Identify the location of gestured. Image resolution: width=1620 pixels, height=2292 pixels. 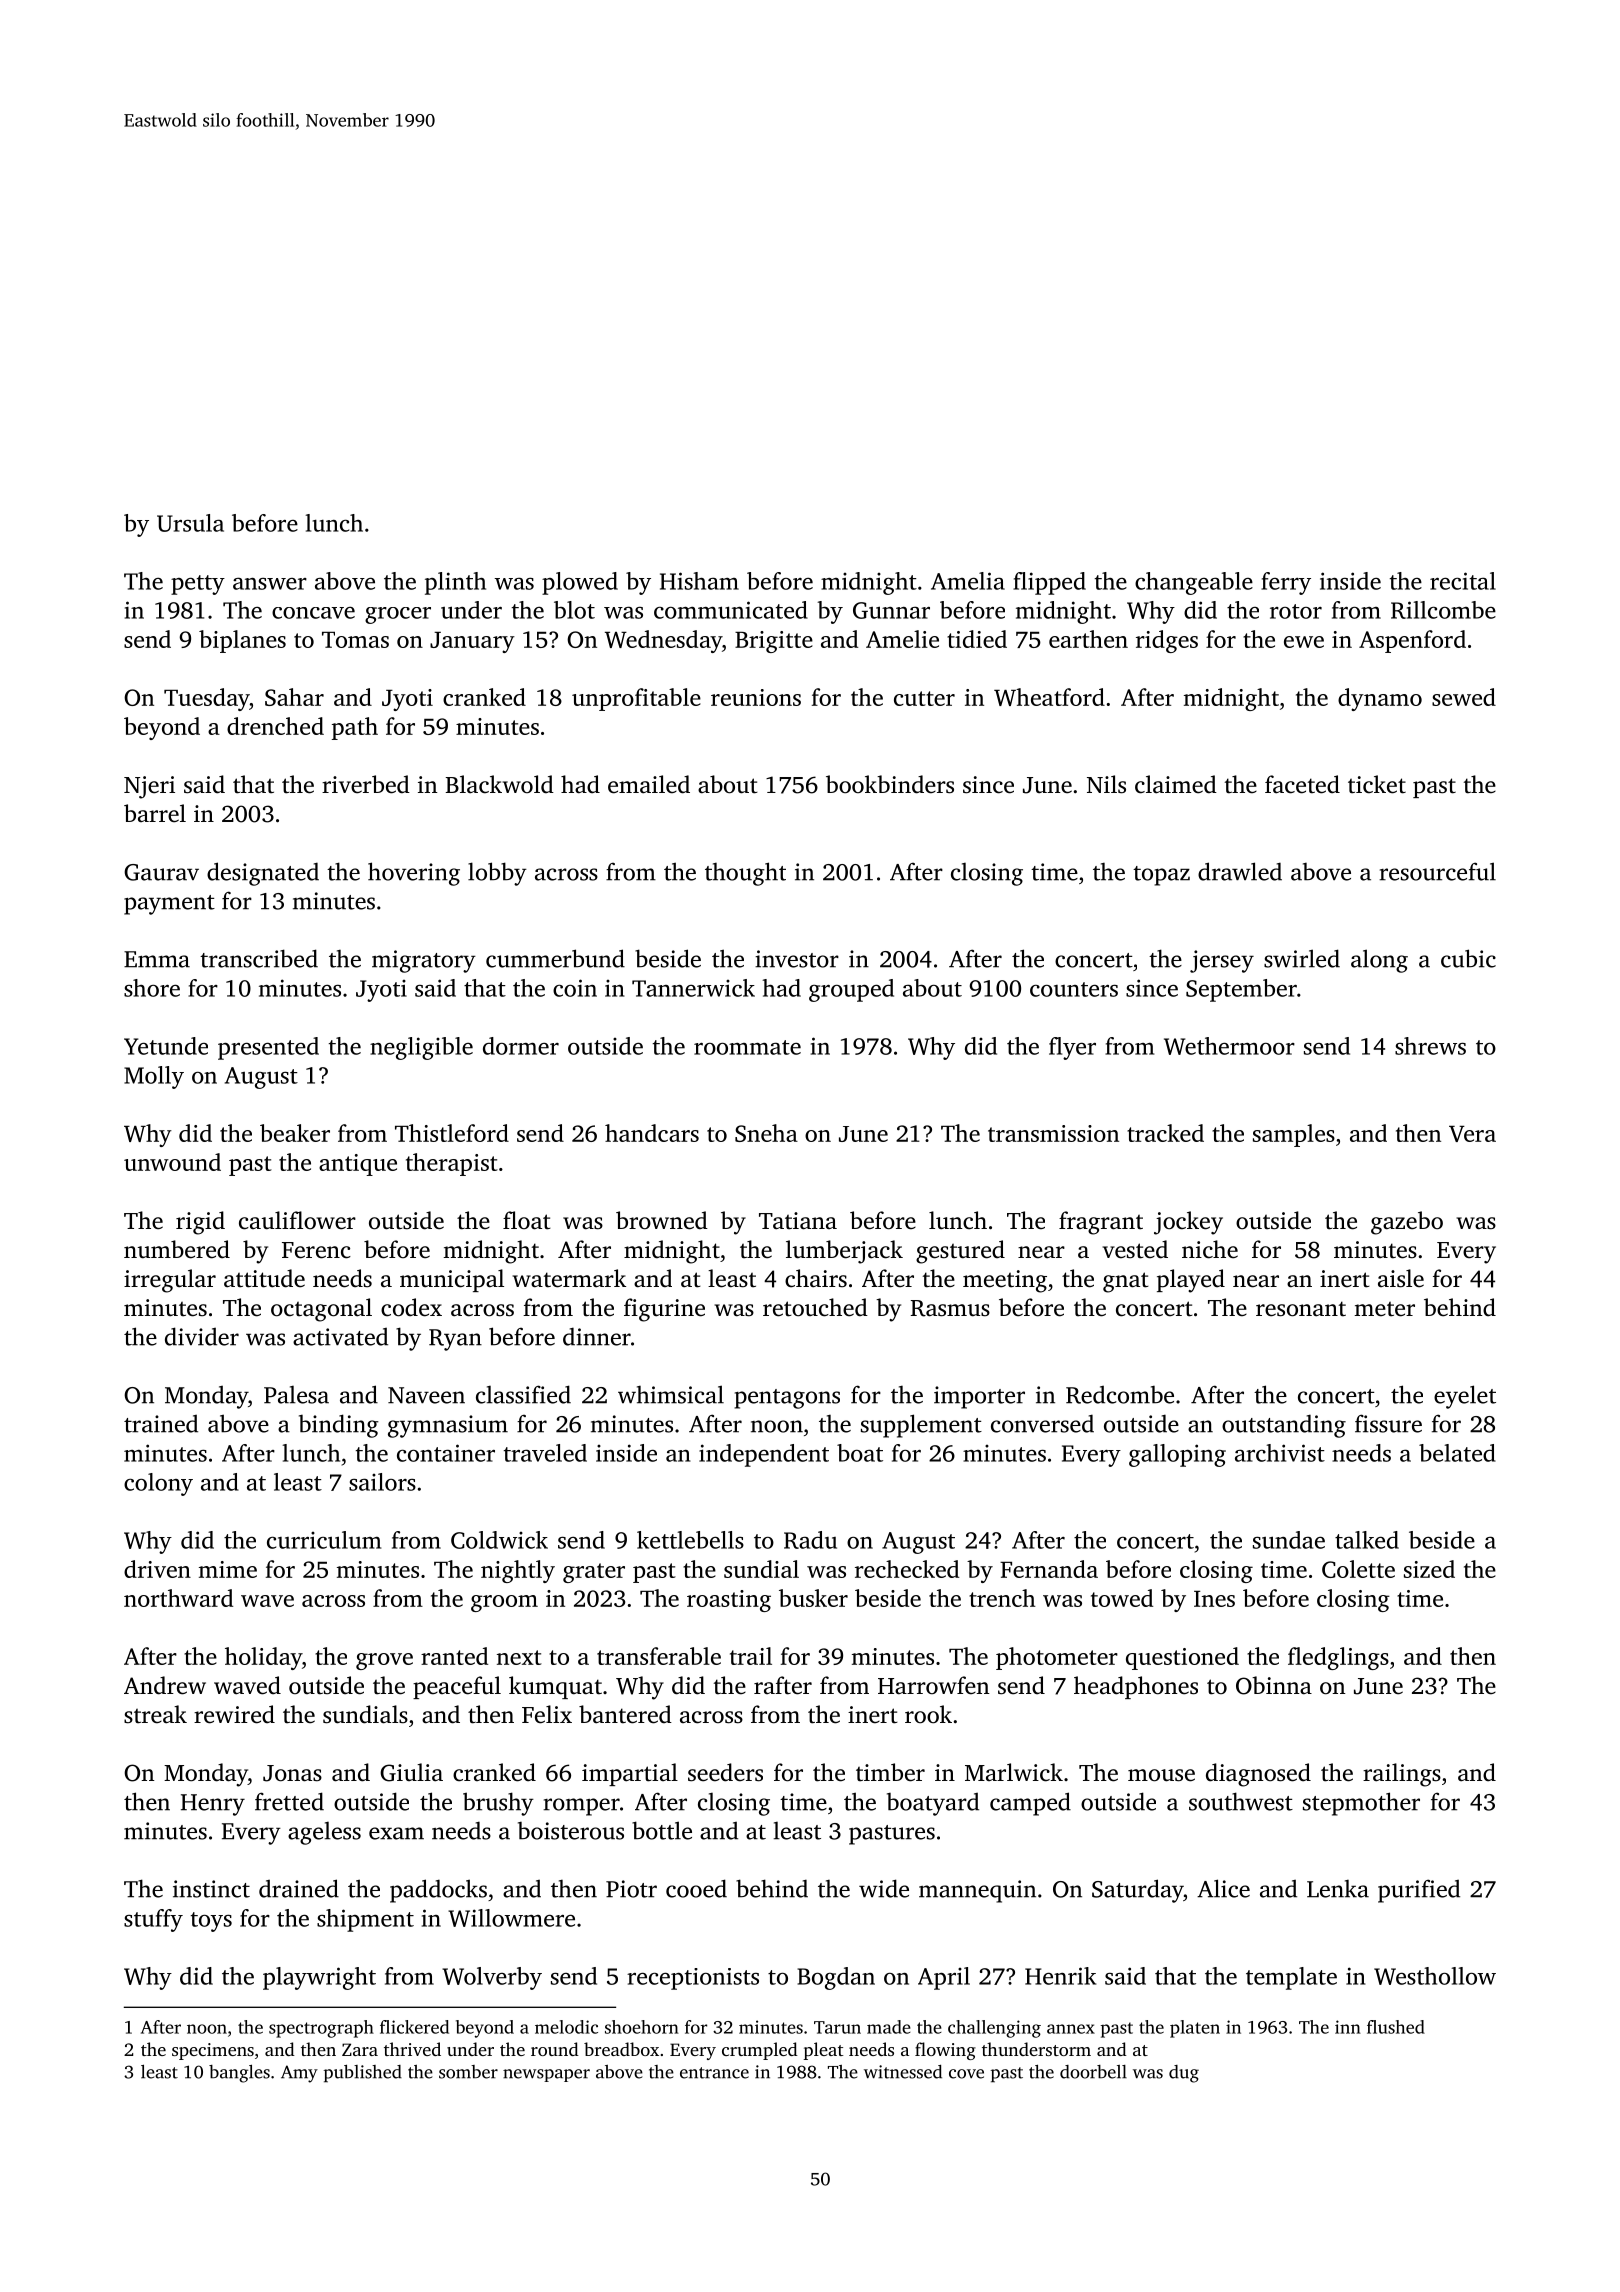
(960, 1252).
